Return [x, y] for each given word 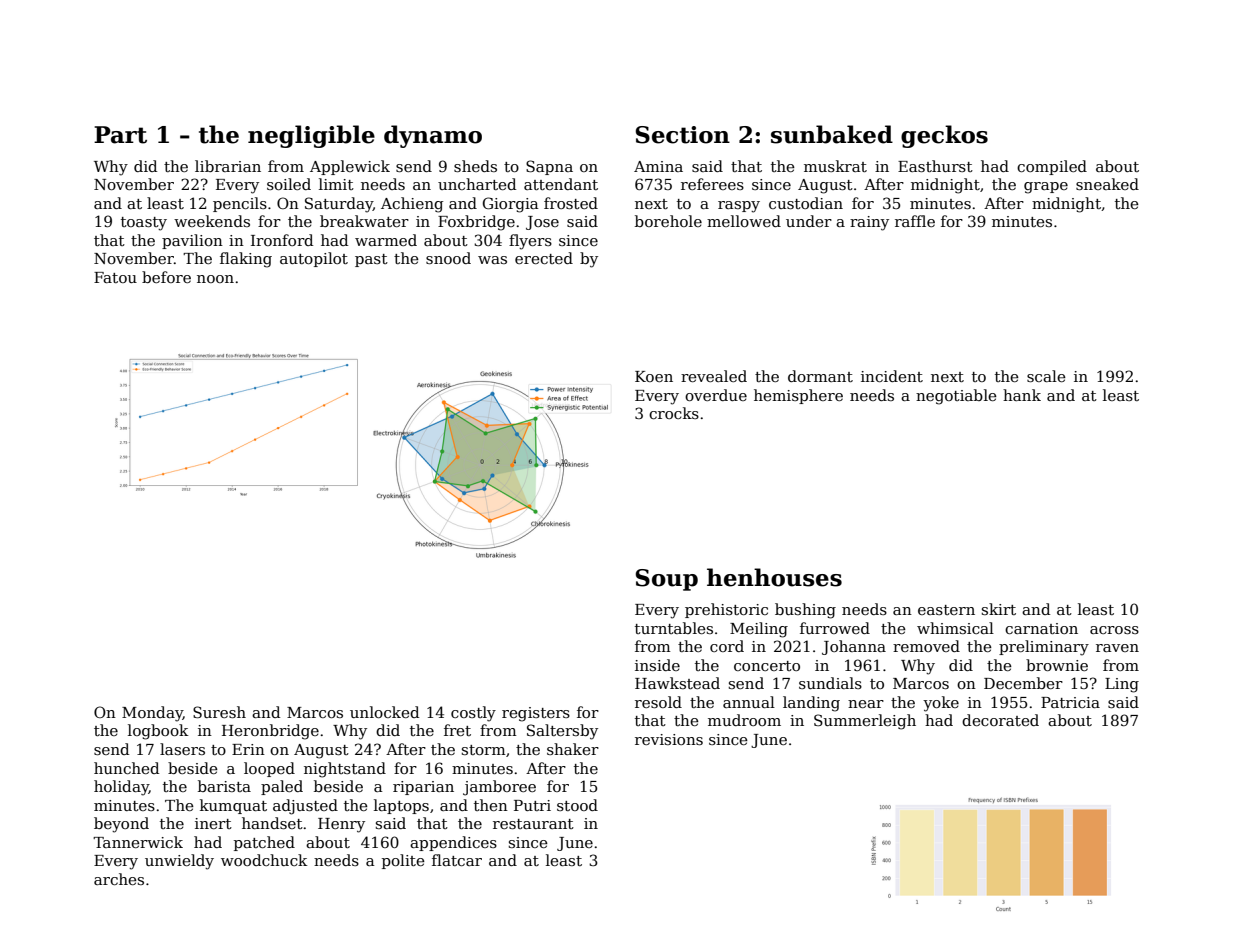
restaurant [533, 824]
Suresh [219, 712]
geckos [944, 136]
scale [1046, 376]
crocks [674, 413]
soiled [289, 184]
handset [272, 823]
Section [683, 135]
